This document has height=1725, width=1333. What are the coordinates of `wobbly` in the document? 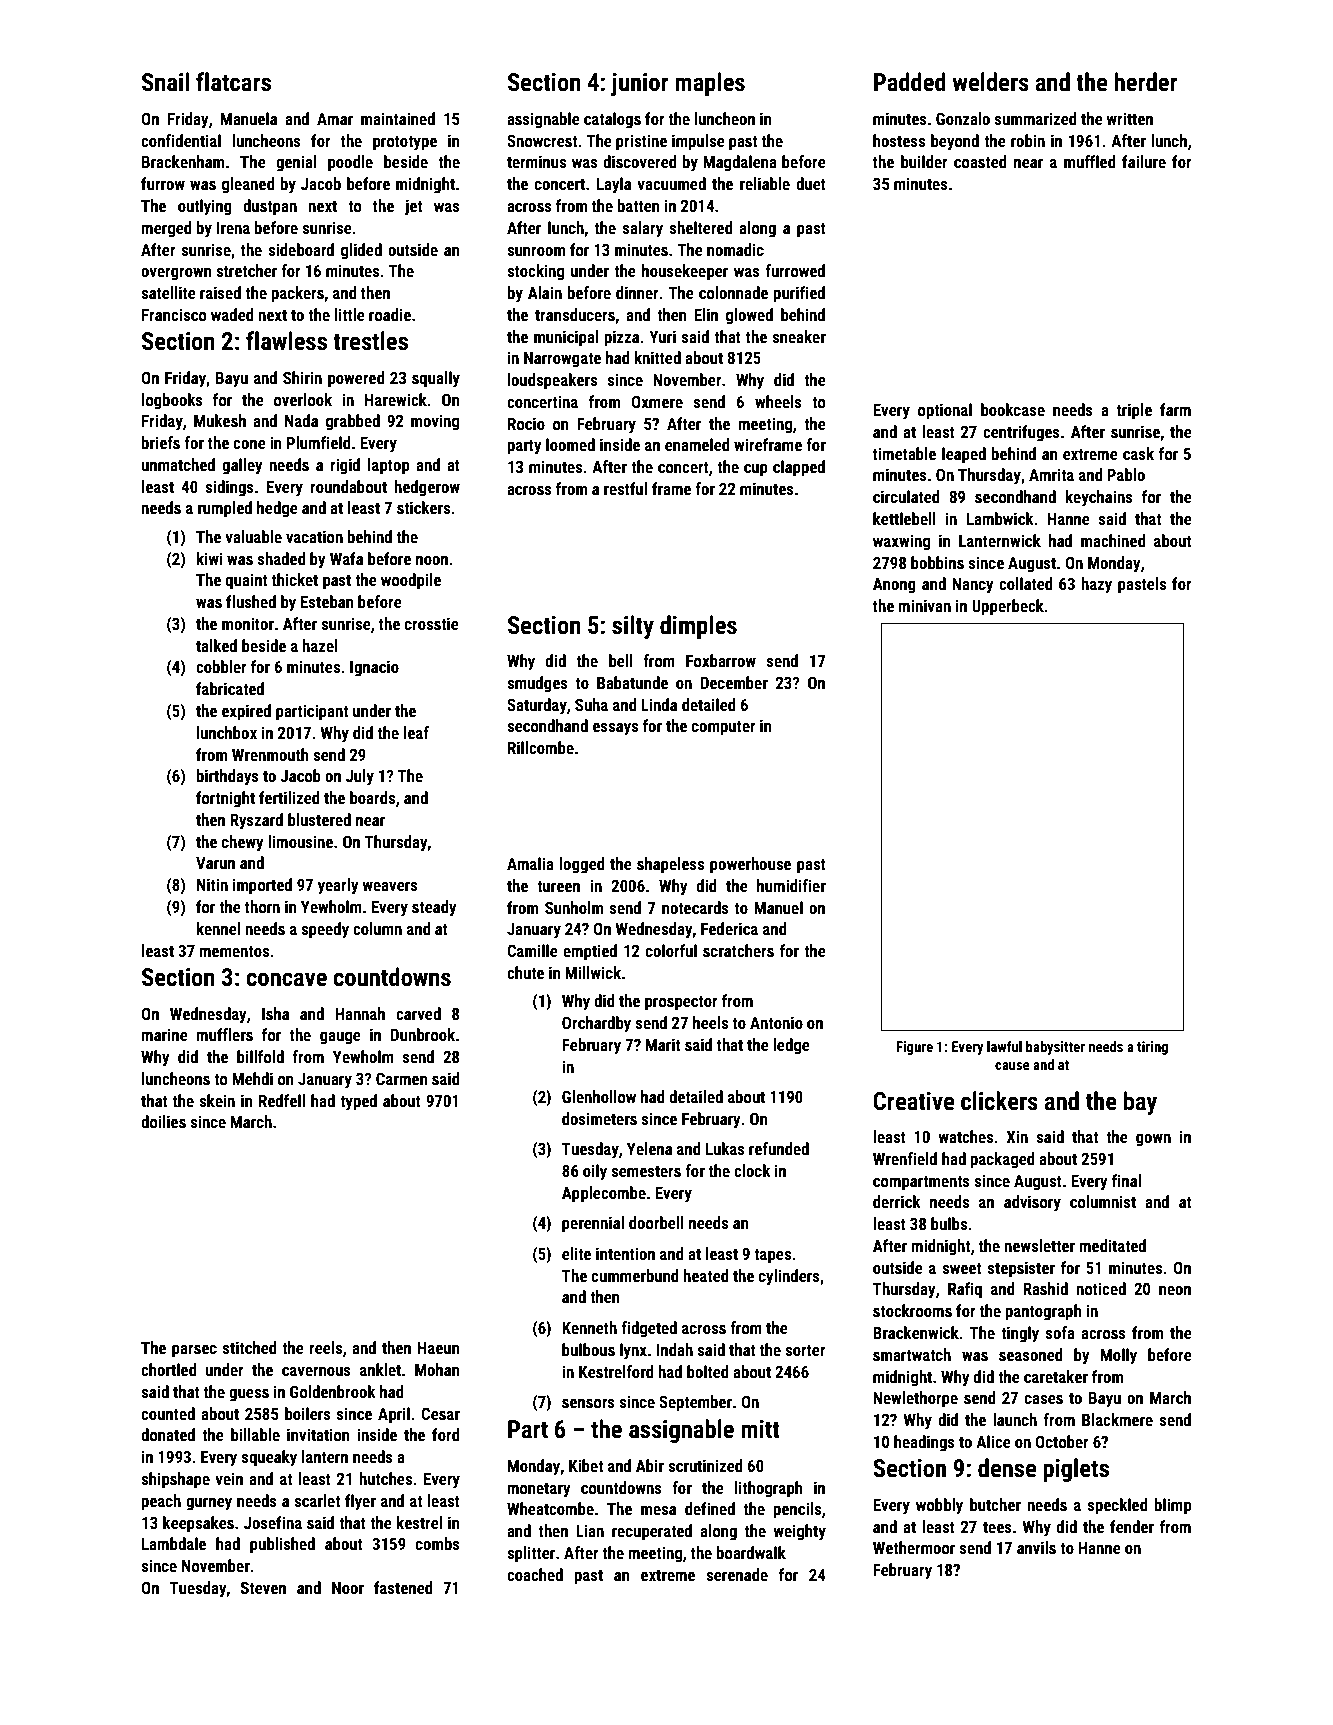 It's located at (939, 1506).
